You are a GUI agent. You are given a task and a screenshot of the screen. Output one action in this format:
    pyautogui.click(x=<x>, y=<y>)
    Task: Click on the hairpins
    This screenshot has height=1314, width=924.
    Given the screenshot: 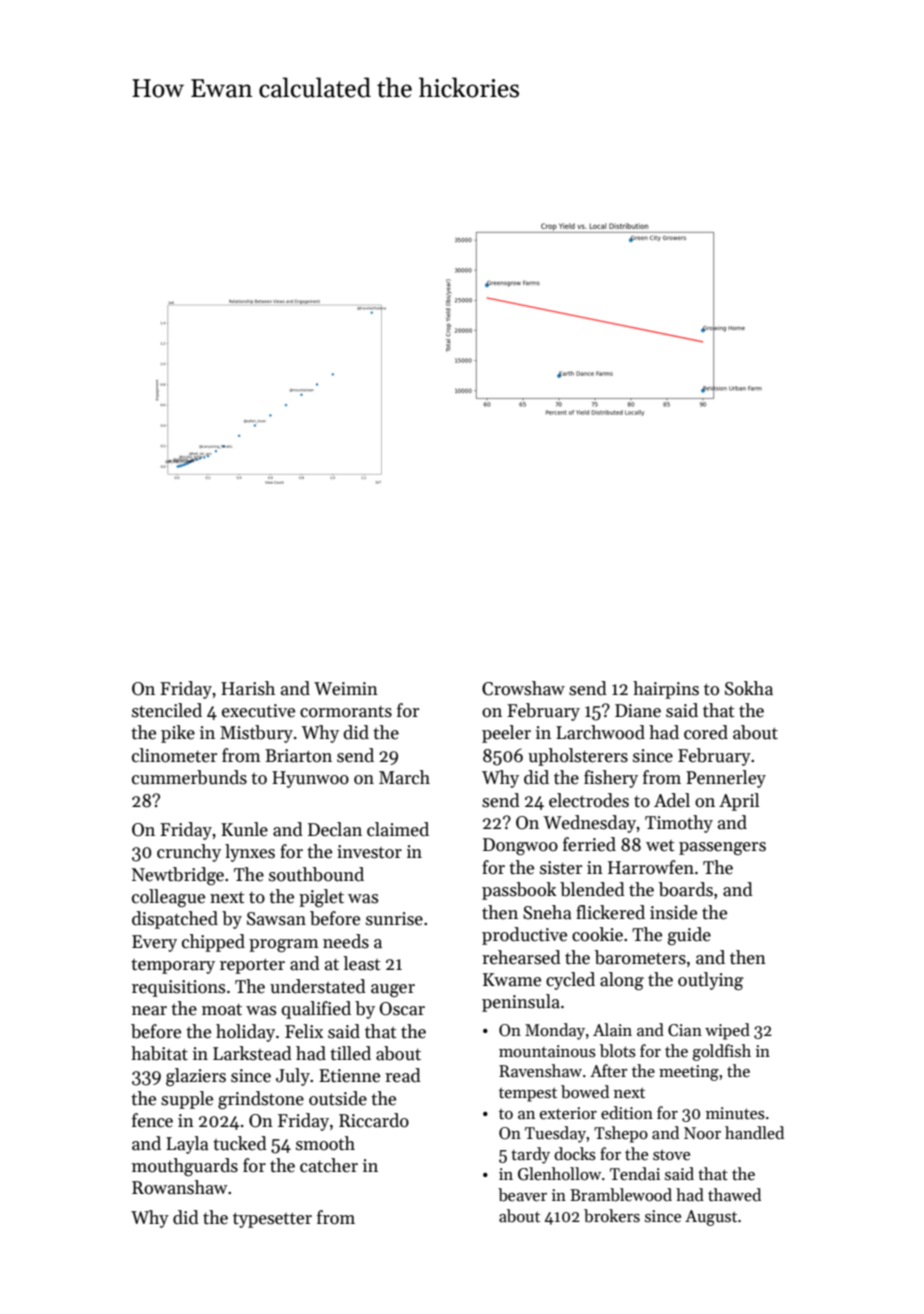 What is the action you would take?
    pyautogui.click(x=666, y=690)
